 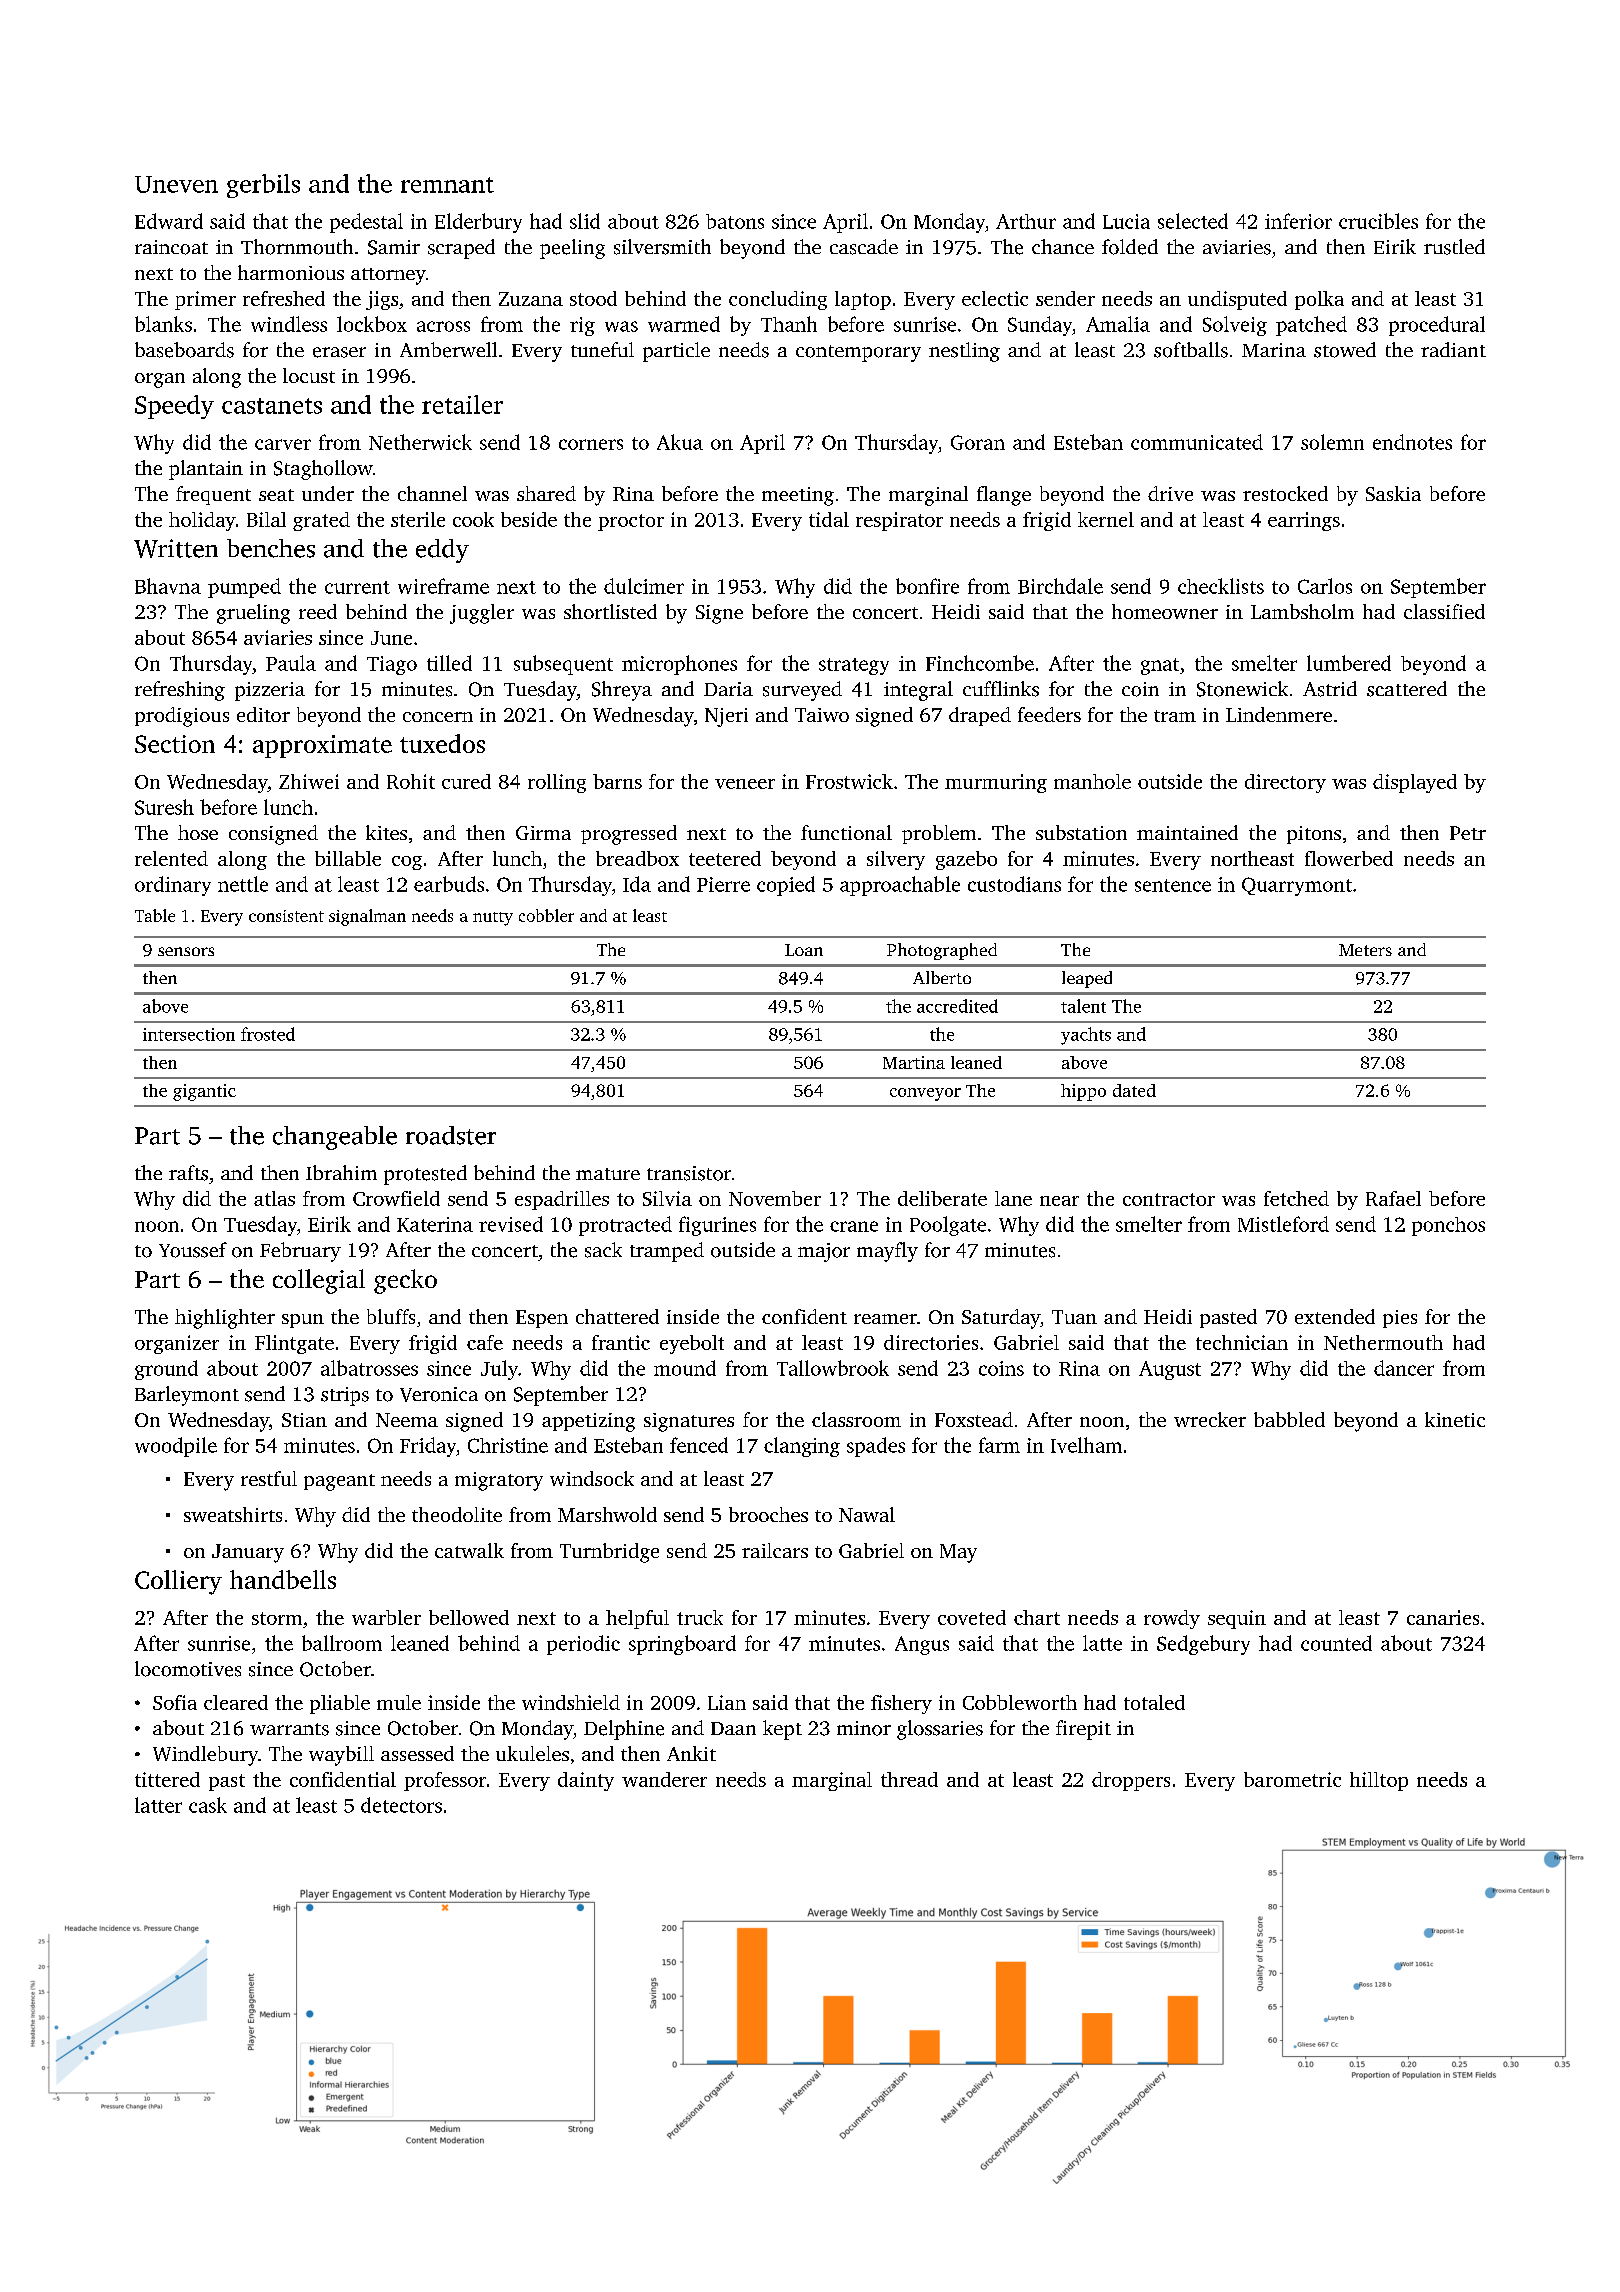 What do you see at coordinates (193, 1250) in the screenshot?
I see `Youssef` at bounding box center [193, 1250].
